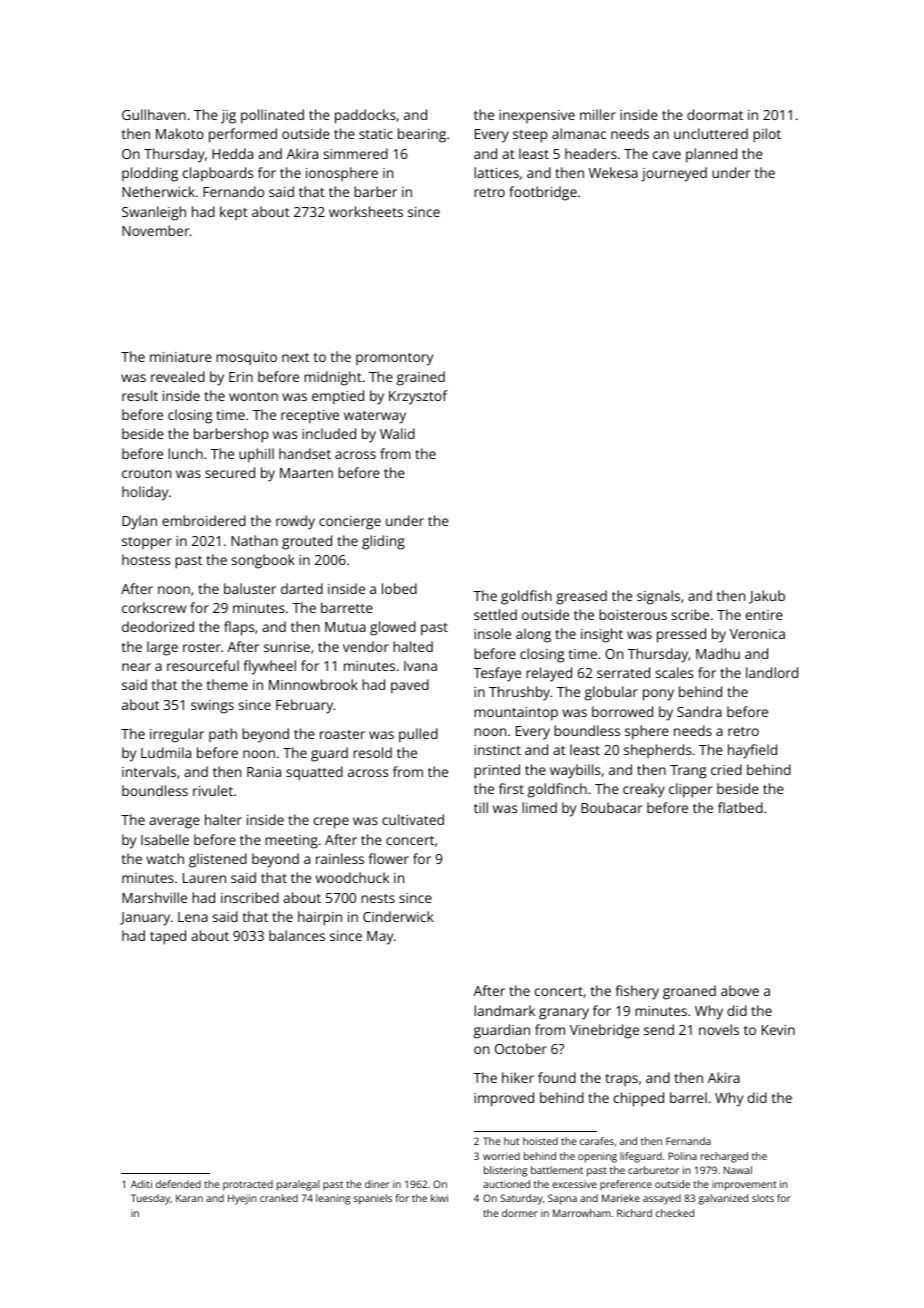 The image size is (924, 1308). Describe the element at coordinates (154, 213) in the document. I see `Swanleigh` at that location.
